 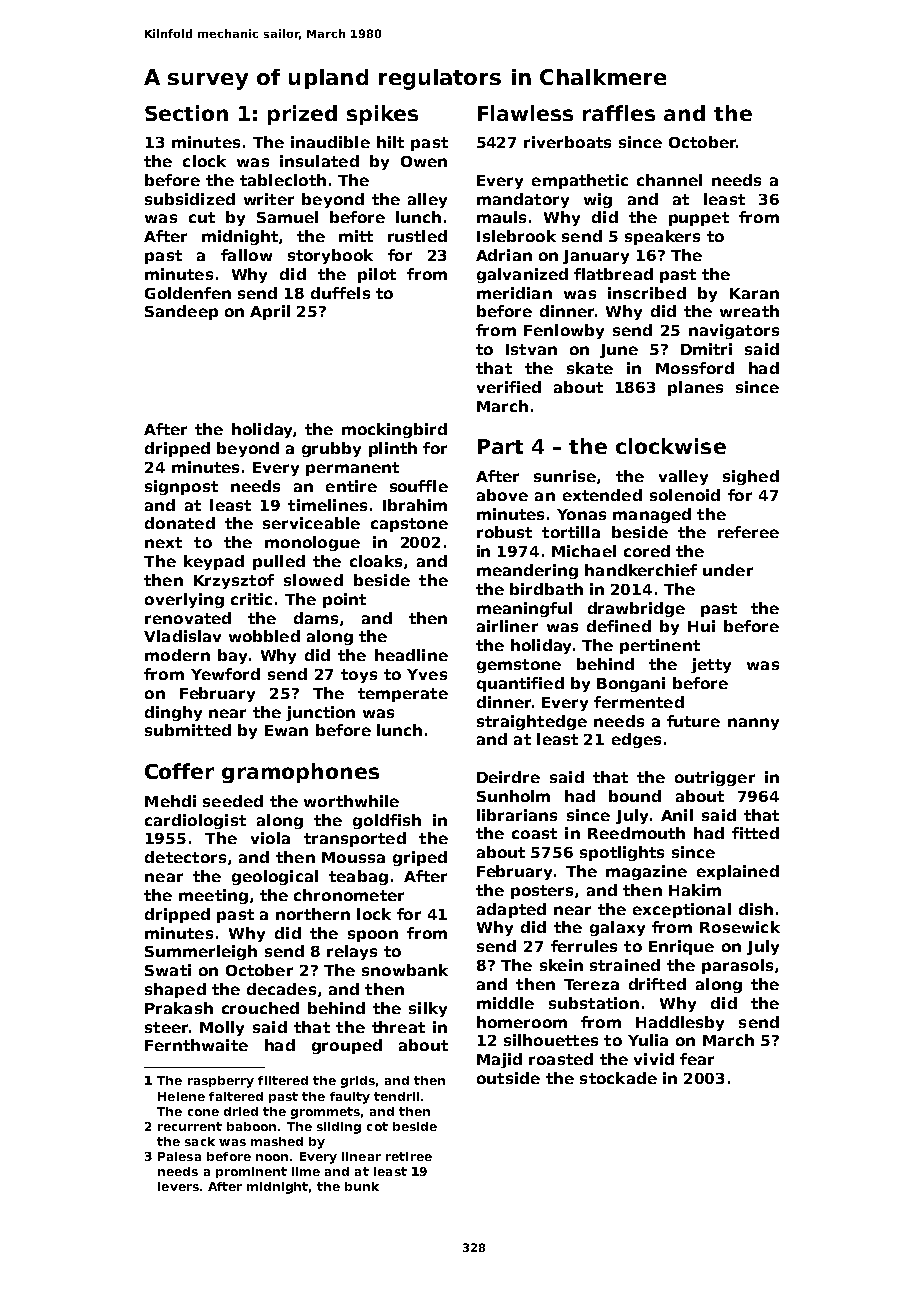 What do you see at coordinates (507, 626) in the screenshot?
I see `airliner` at bounding box center [507, 626].
